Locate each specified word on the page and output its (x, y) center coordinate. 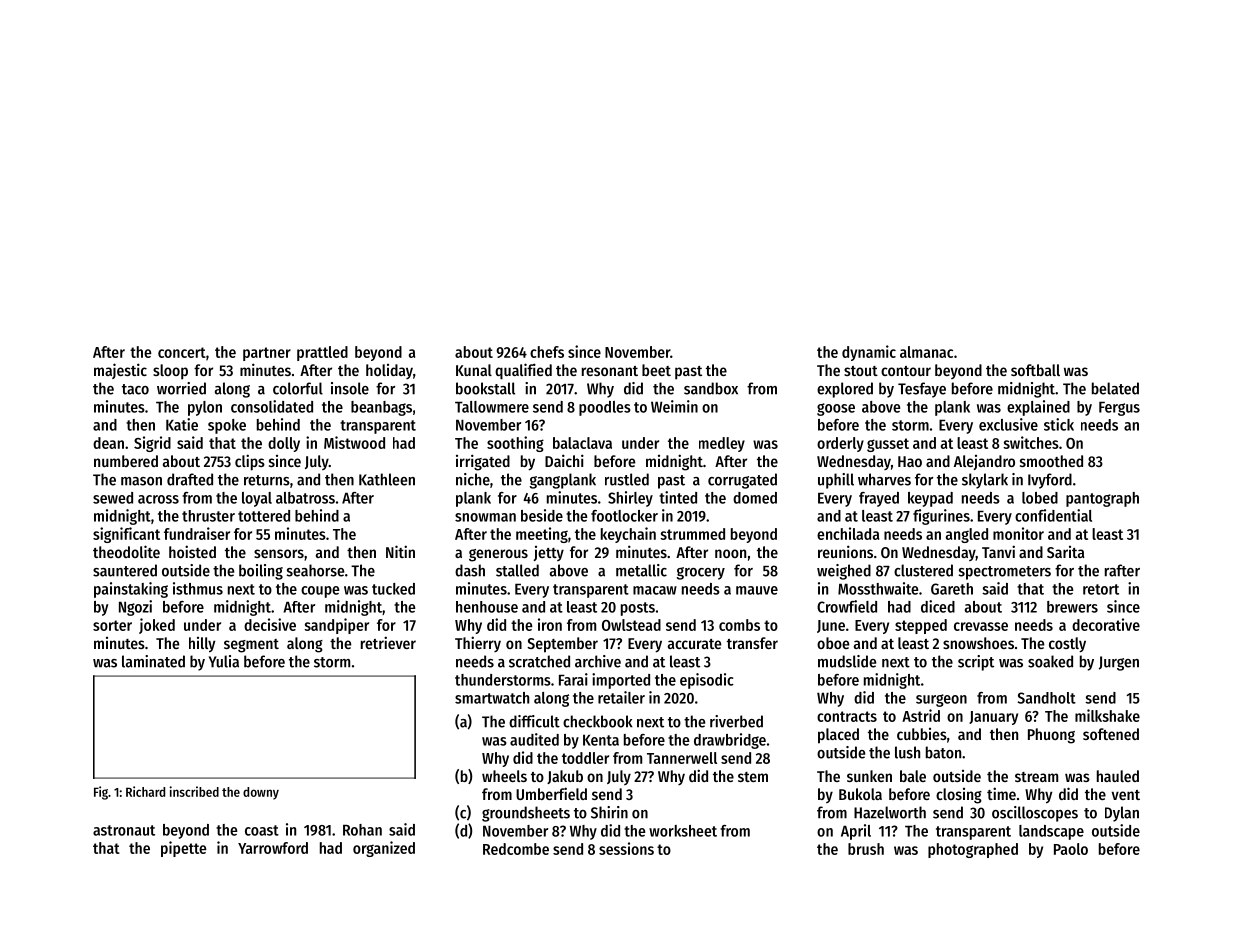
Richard (145, 791)
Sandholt (1046, 698)
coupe (320, 592)
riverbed (736, 721)
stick (1059, 424)
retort (1101, 589)
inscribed (194, 791)
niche (473, 479)
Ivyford (1050, 481)
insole (350, 388)
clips (250, 462)
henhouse (487, 607)
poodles (605, 408)
